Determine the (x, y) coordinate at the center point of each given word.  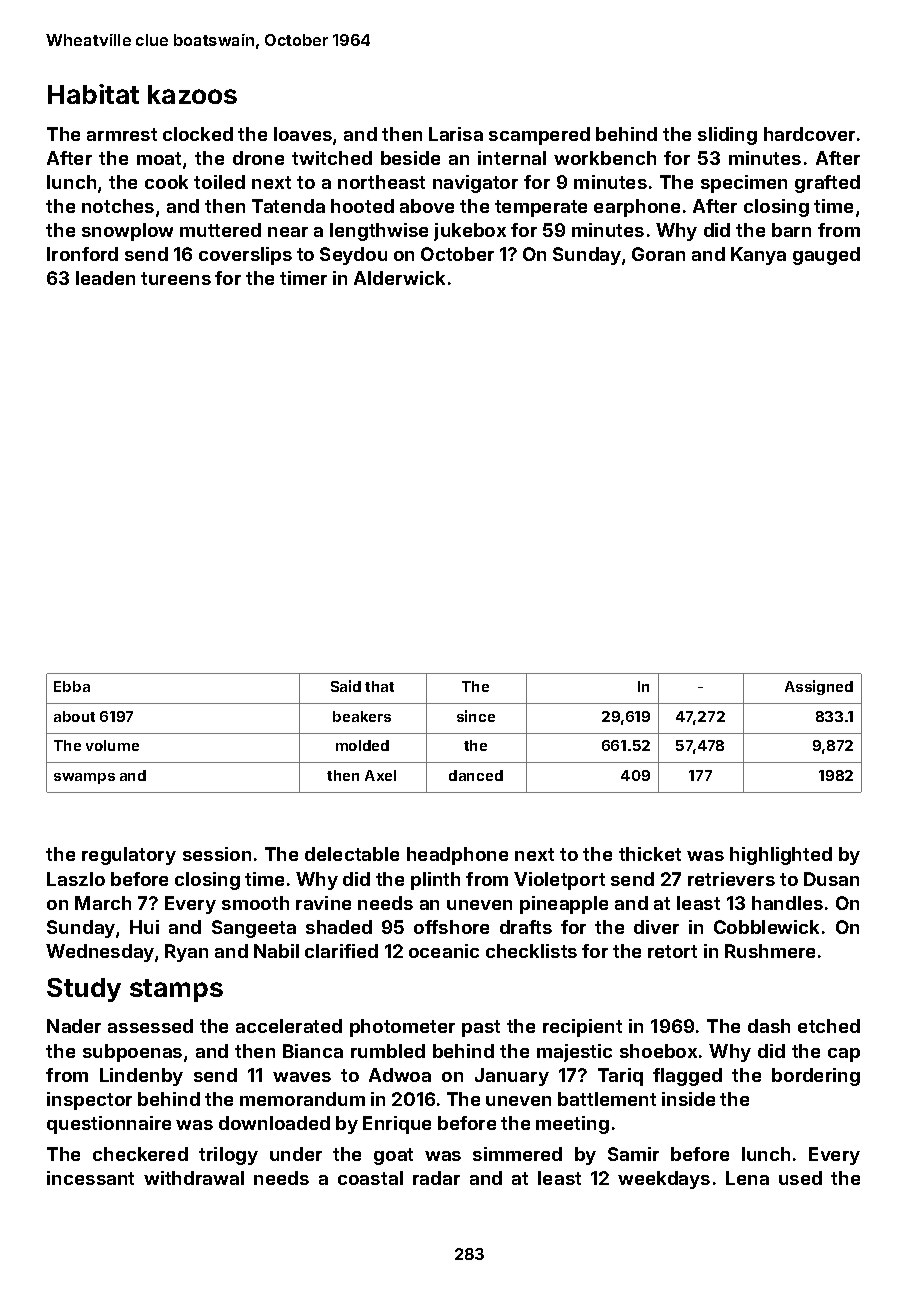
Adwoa (400, 1075)
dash (769, 1026)
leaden (105, 278)
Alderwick (399, 278)
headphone (457, 856)
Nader (74, 1026)
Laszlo (76, 879)
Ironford (82, 254)
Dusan (831, 879)
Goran (658, 254)
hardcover (809, 134)
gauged (826, 256)
